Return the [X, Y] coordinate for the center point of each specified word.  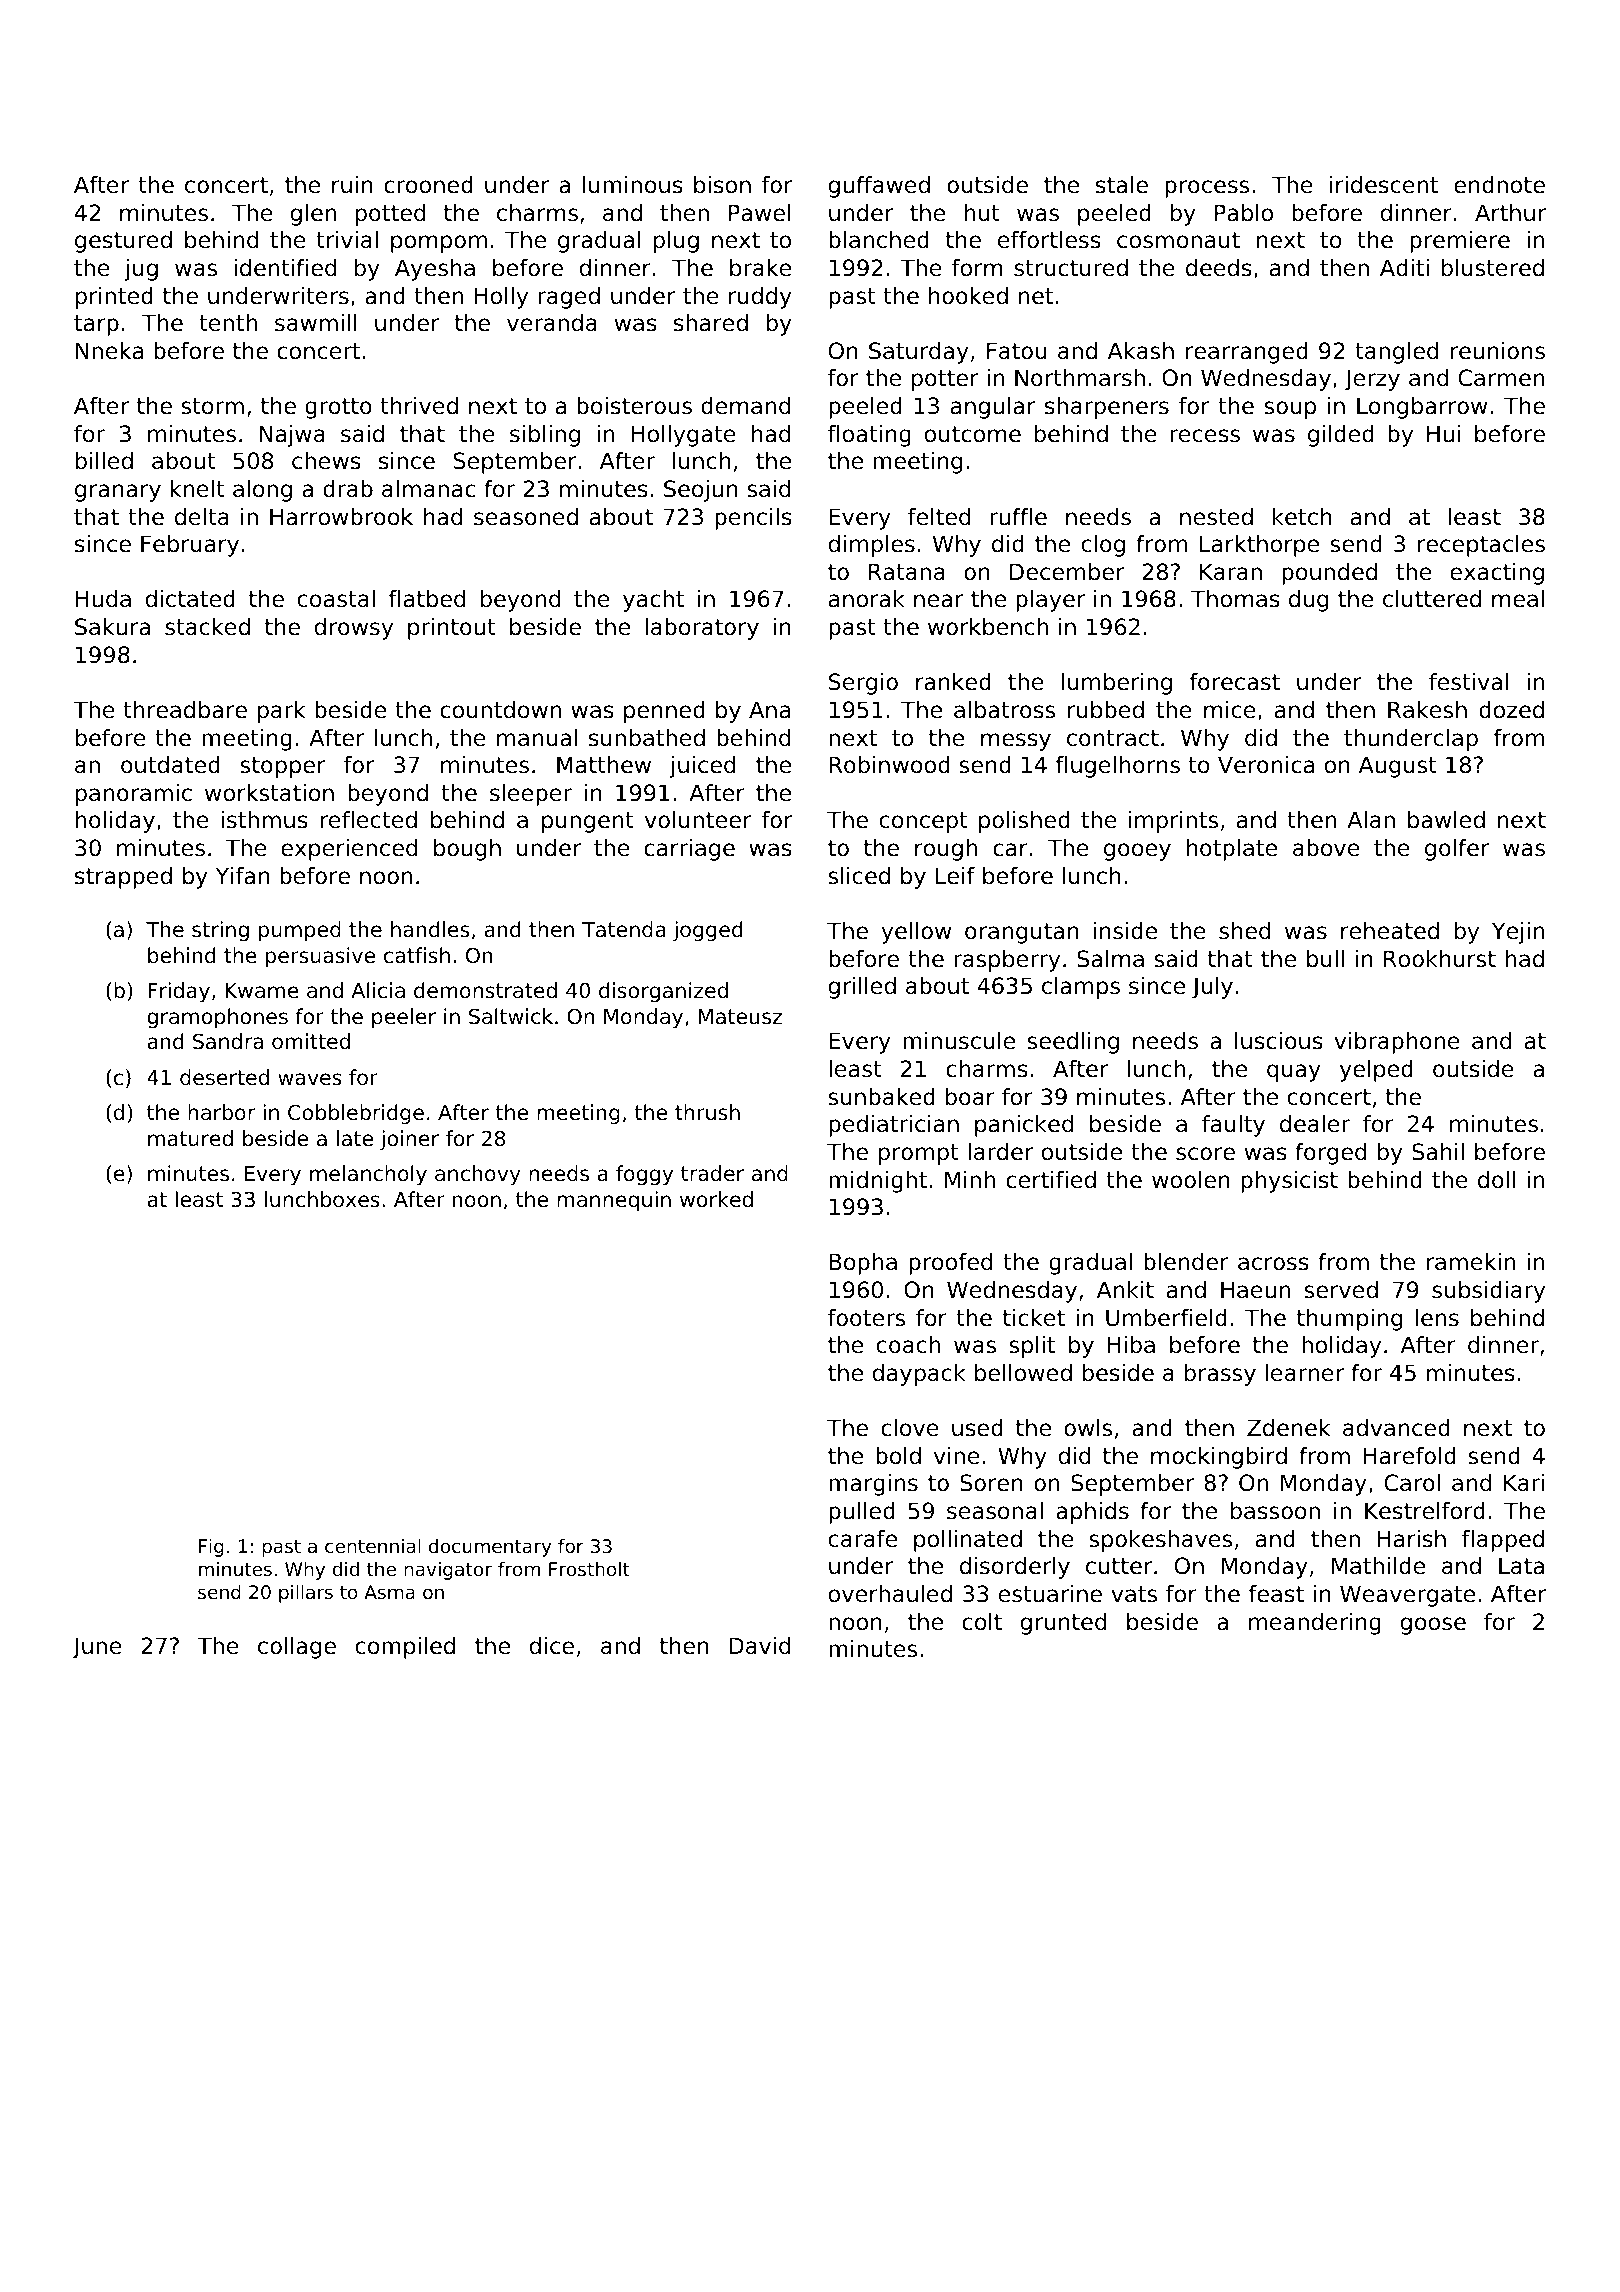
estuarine [1050, 1594]
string [220, 931]
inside [1125, 931]
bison [722, 185]
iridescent [1384, 185]
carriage [689, 850]
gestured [123, 242]
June [97, 1648]
